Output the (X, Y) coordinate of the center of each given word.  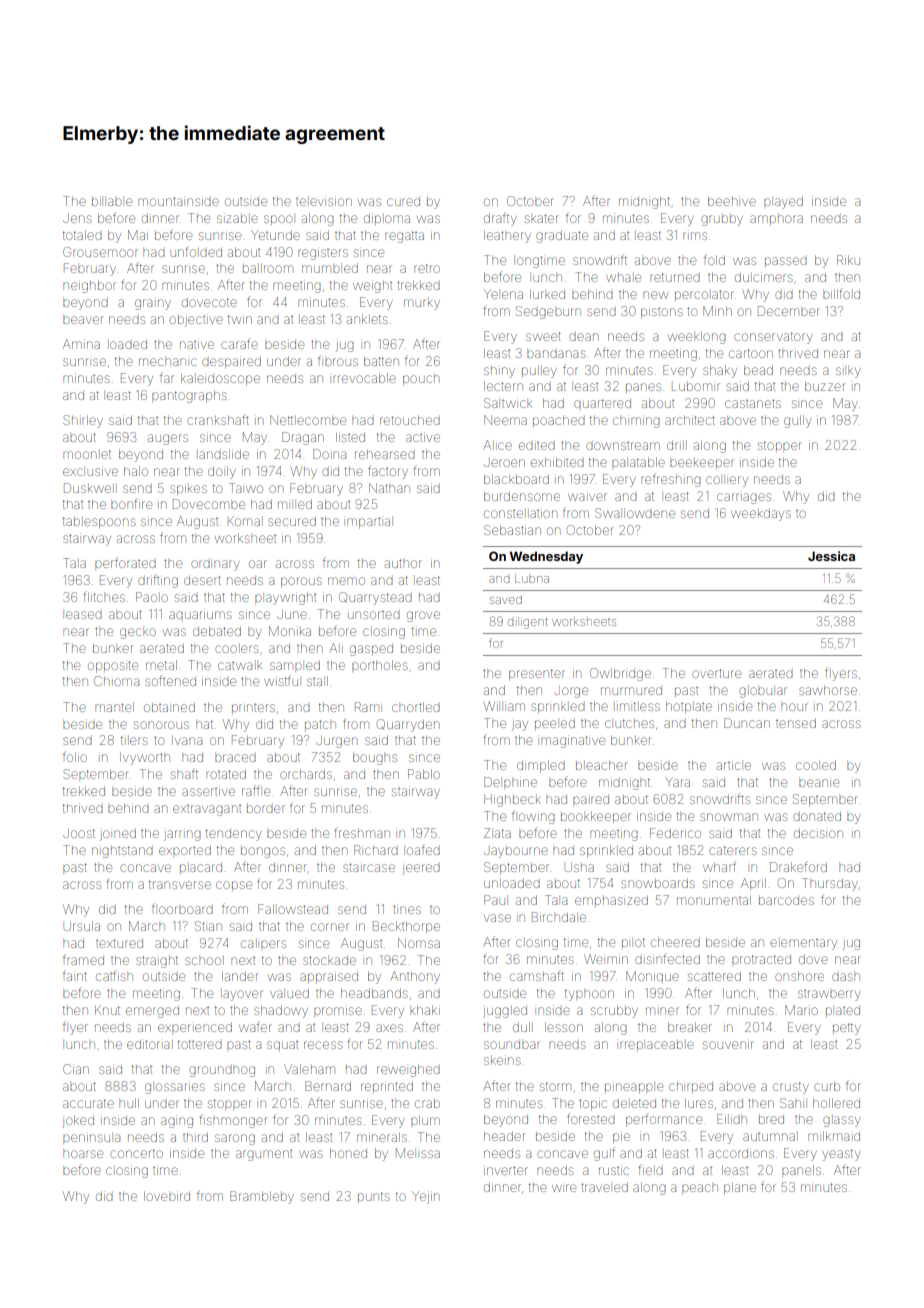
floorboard (182, 908)
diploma (387, 218)
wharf (719, 866)
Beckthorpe (406, 927)
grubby (722, 220)
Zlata (497, 833)
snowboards (658, 883)
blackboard (516, 479)
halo (136, 471)
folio (75, 756)
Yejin (425, 1197)
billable (112, 202)
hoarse (83, 1154)
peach (700, 1188)
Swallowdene (635, 513)
